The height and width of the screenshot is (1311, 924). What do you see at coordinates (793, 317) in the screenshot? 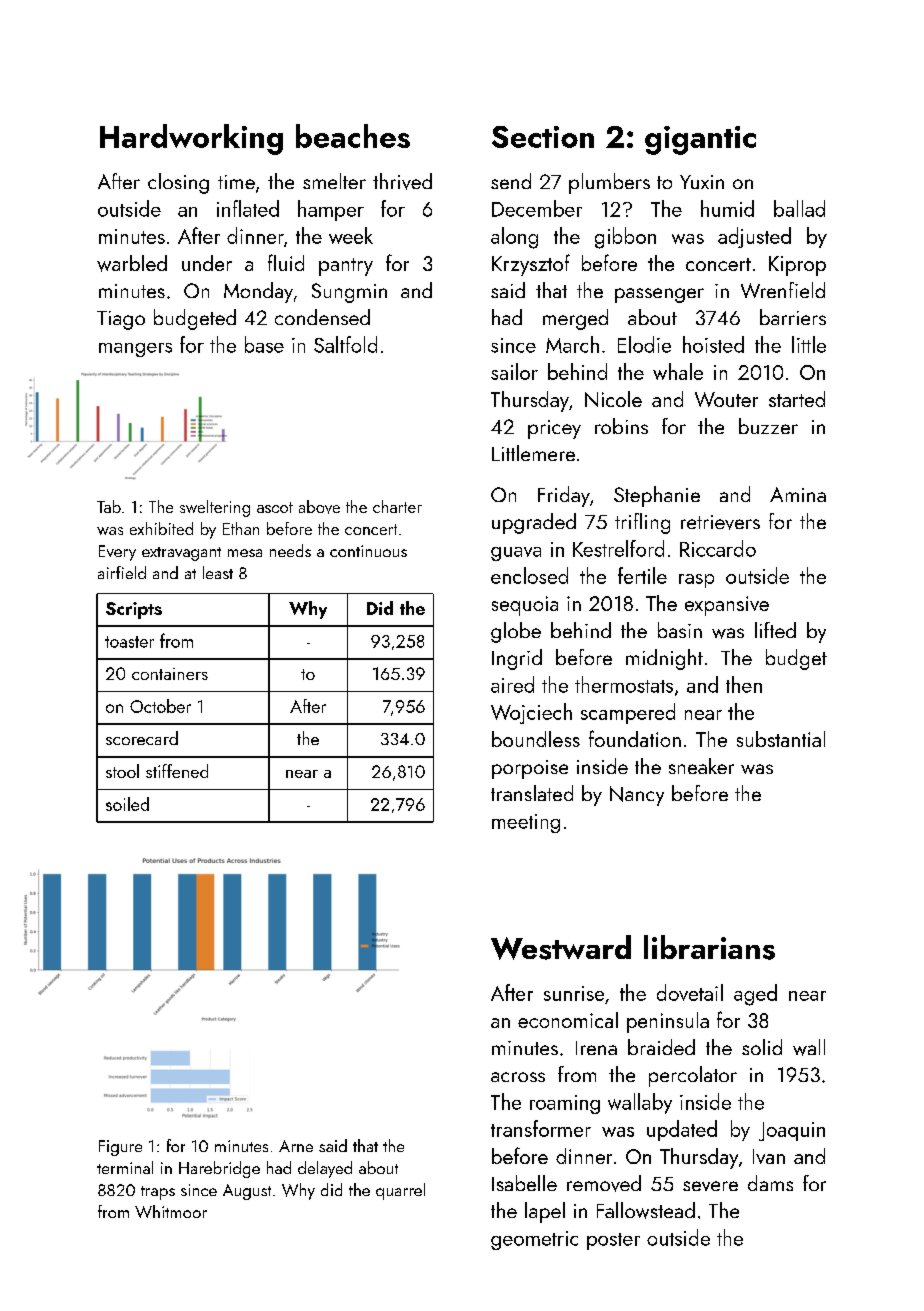
I see `barriers` at bounding box center [793, 317].
